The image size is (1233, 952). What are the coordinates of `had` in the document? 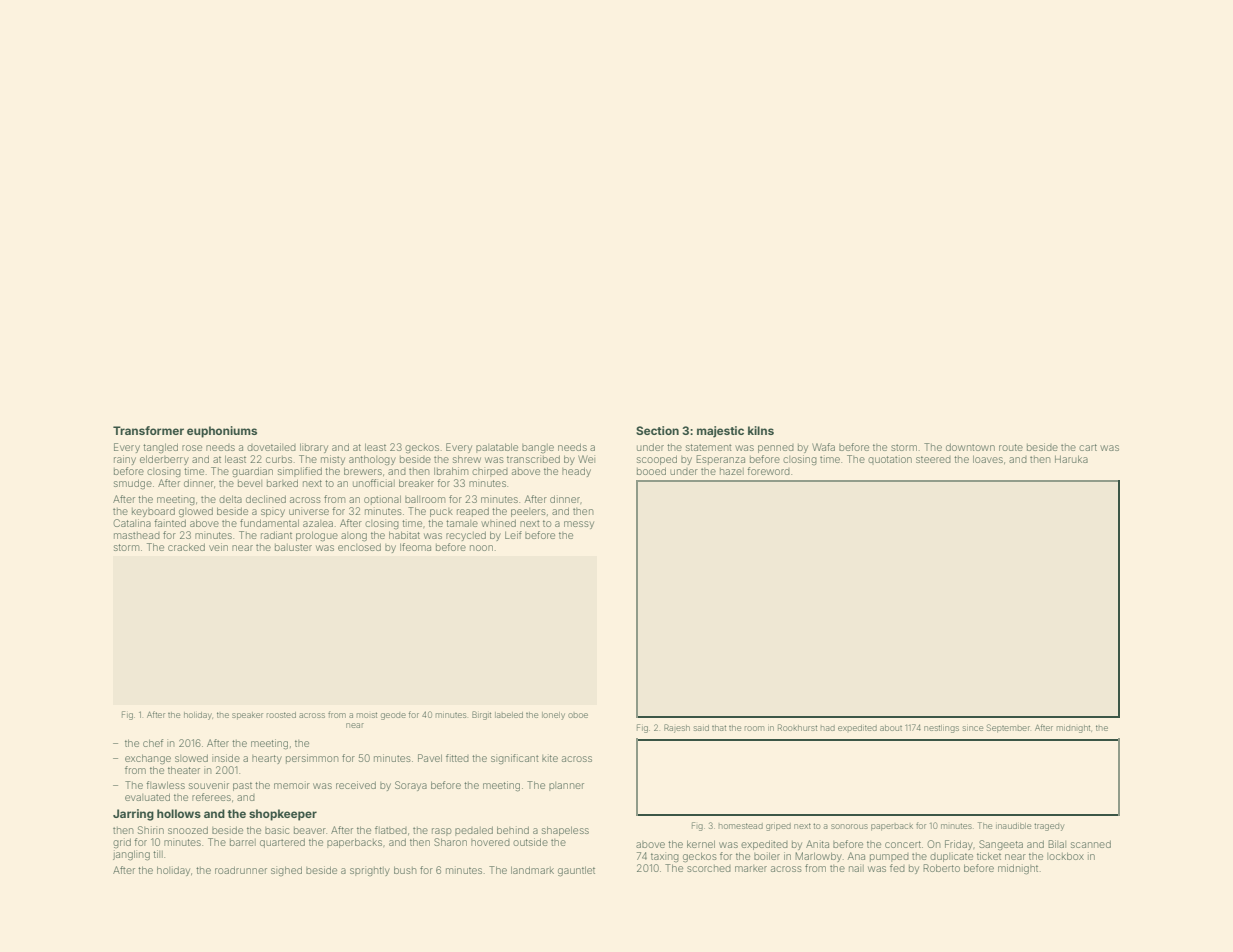 It's located at (827, 728).
